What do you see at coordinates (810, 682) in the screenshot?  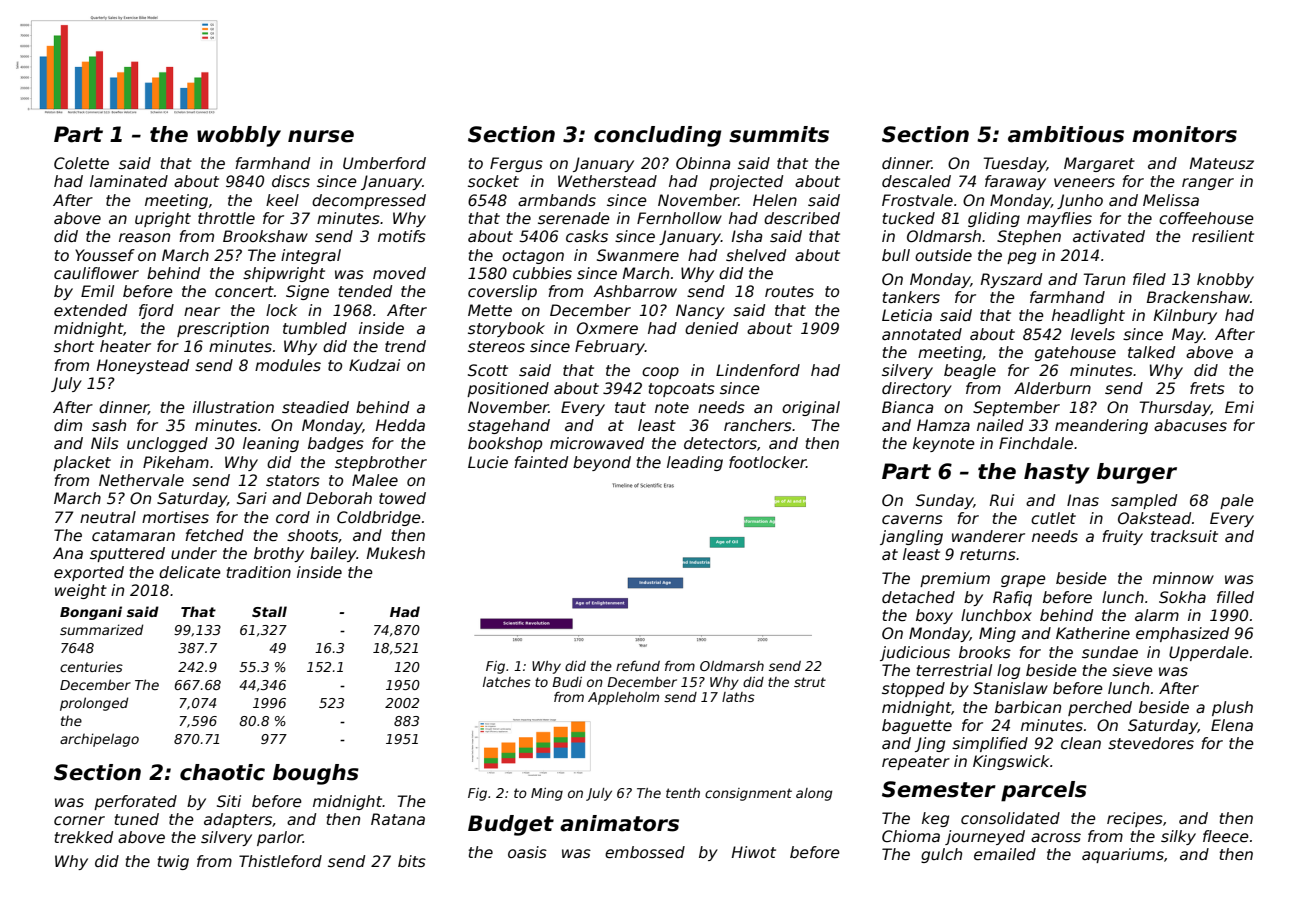 I see `strut` at bounding box center [810, 682].
